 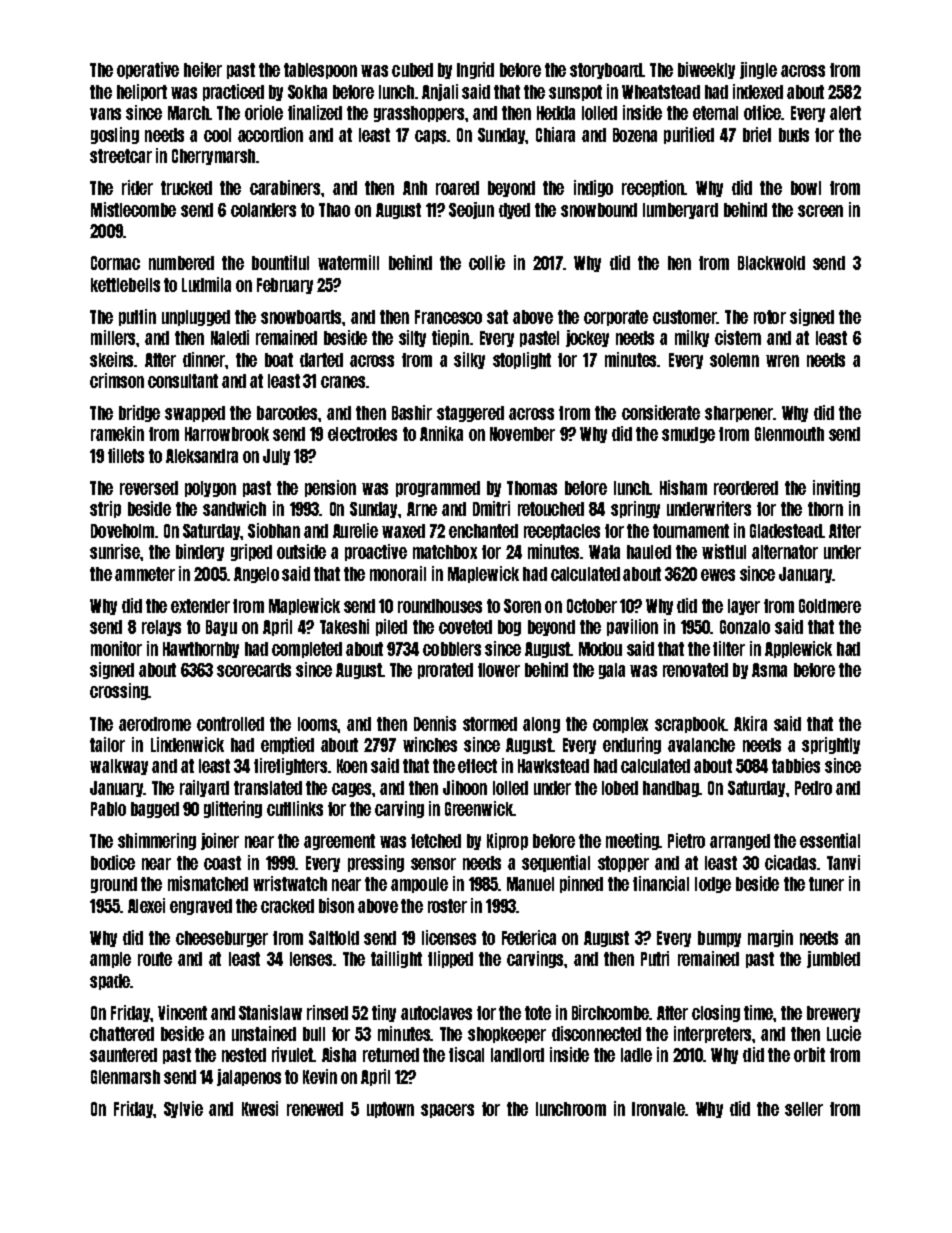 I want to click on Kiprop, so click(x=507, y=841).
